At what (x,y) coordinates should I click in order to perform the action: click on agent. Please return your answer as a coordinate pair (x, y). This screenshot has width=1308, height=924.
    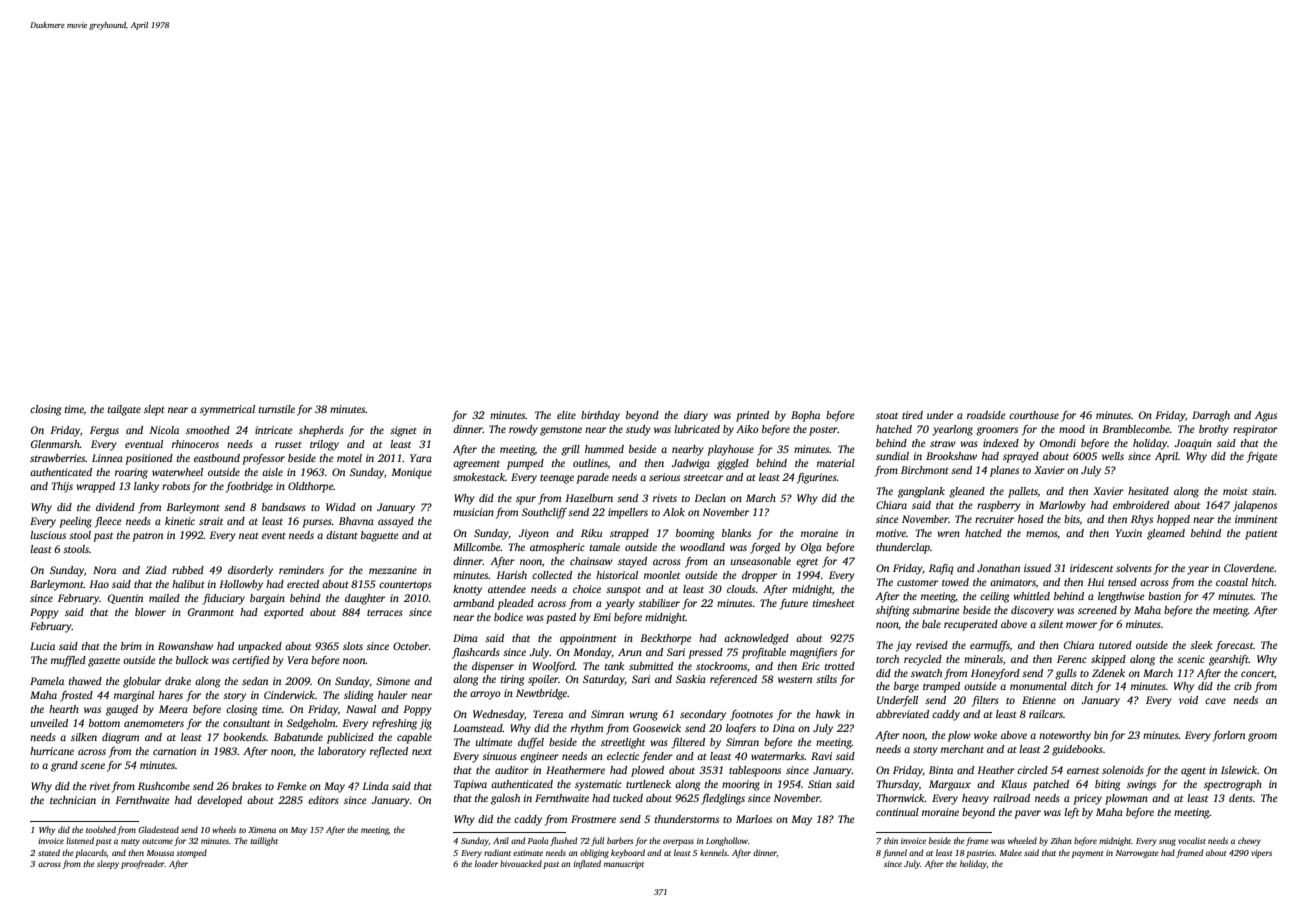
    Looking at the image, I should click on (1193, 772).
